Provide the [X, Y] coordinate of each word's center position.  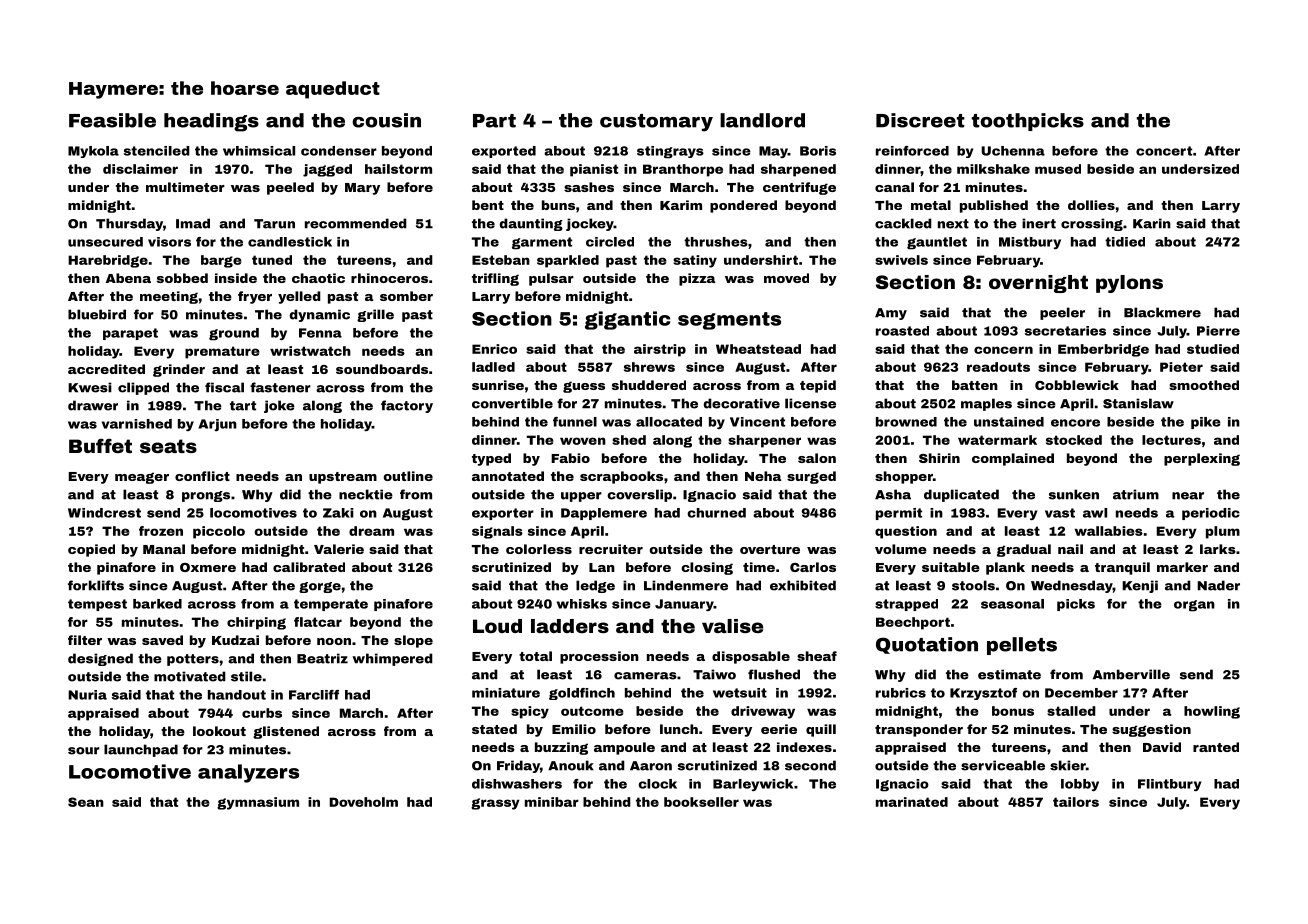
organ [1194, 606]
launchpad [141, 750]
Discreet [920, 120]
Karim [681, 205]
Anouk [571, 765]
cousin [386, 120]
